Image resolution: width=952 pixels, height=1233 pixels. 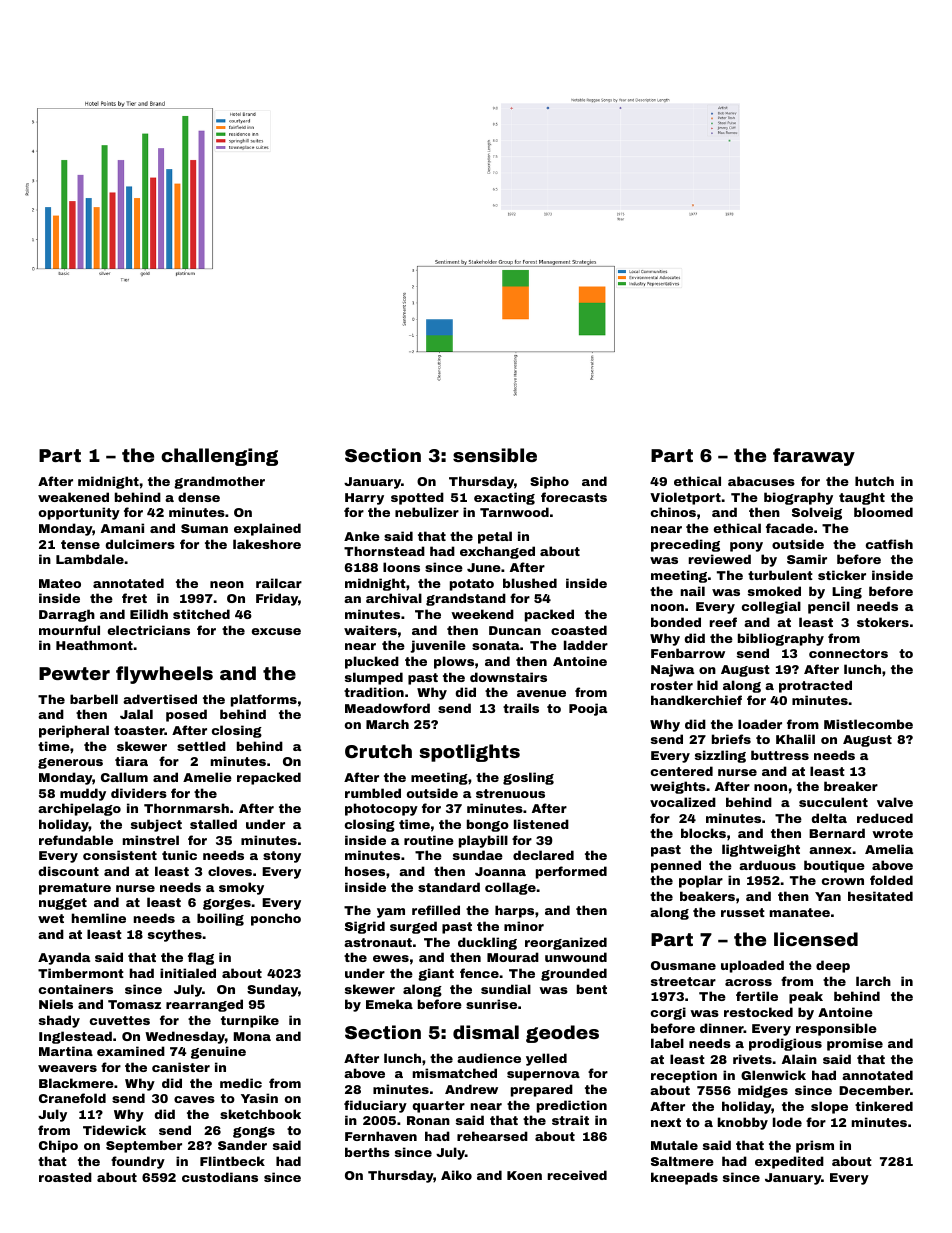 I want to click on plucked, so click(x=372, y=662).
